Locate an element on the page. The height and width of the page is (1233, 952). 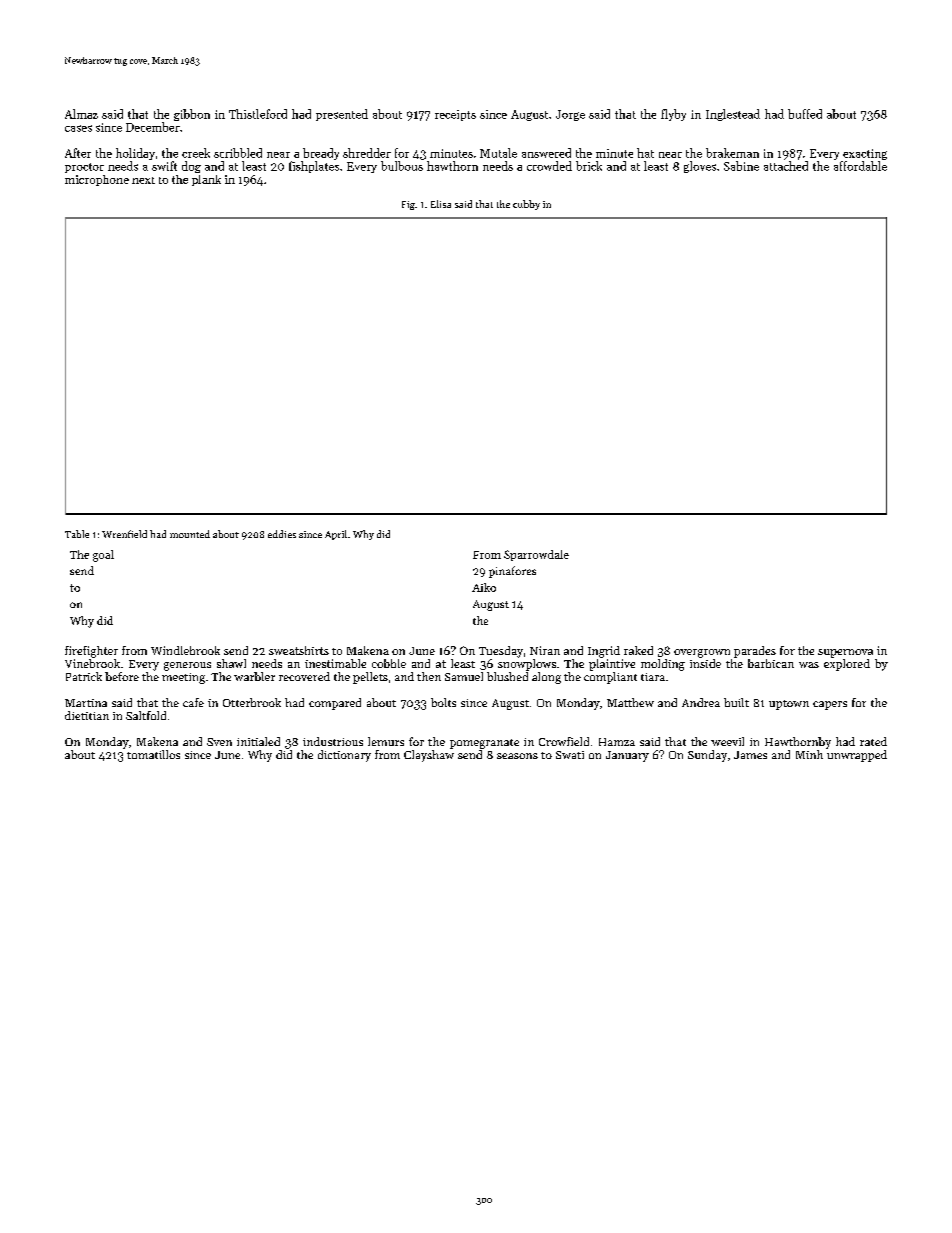
Almaz is located at coordinates (81, 114).
